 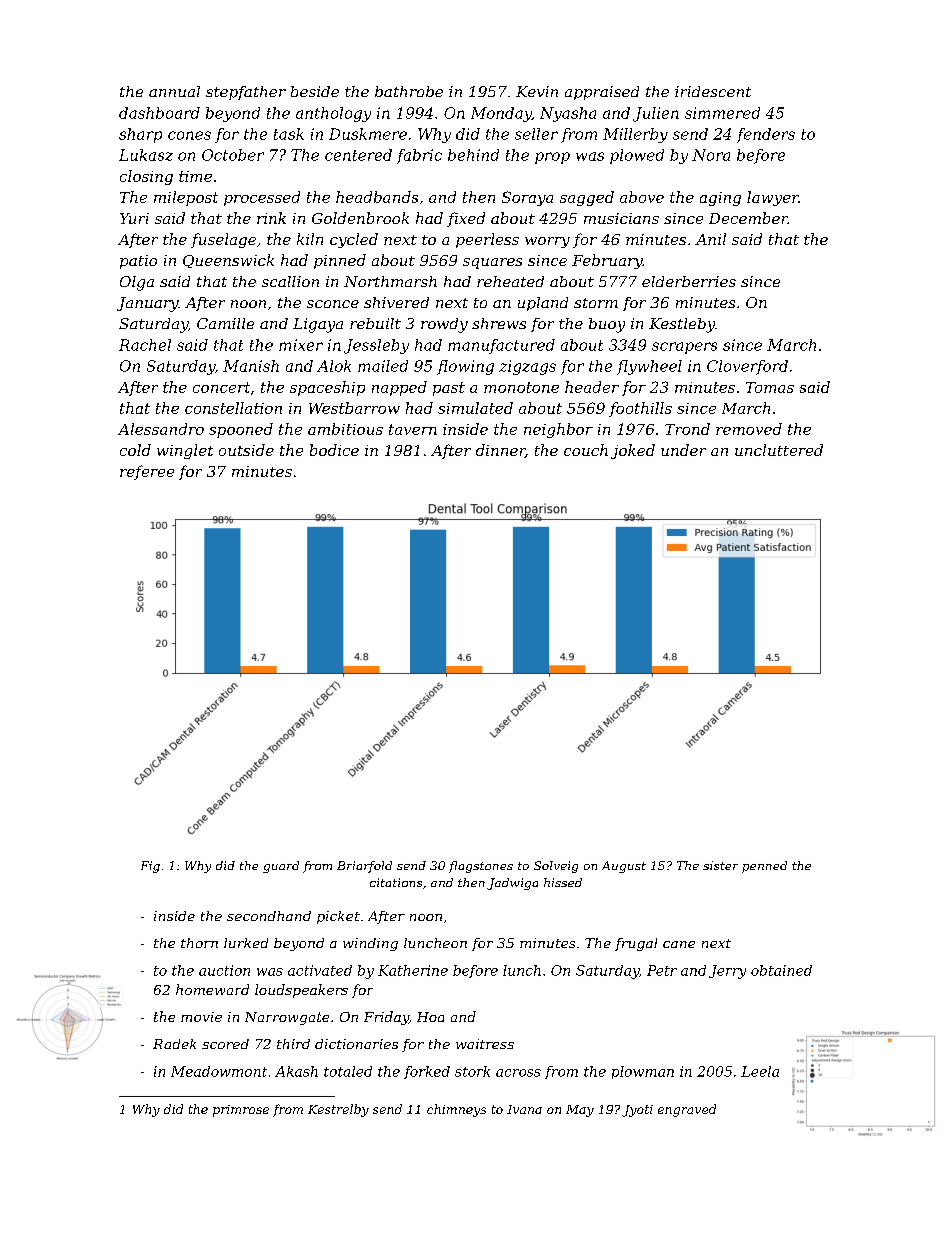 What do you see at coordinates (710, 239) in the document?
I see `Anil` at bounding box center [710, 239].
